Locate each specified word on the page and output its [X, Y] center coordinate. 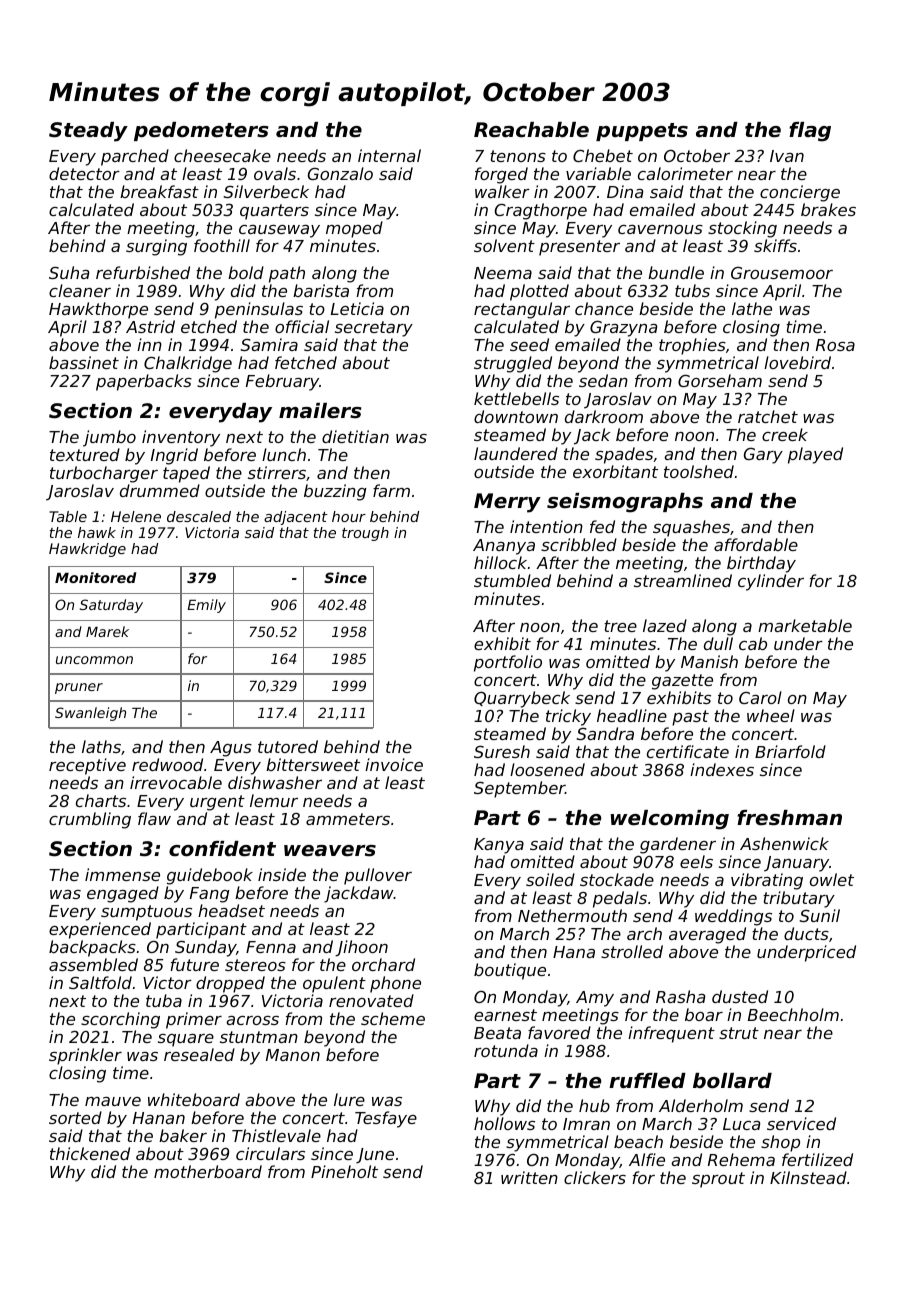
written [529, 1177]
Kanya [499, 846]
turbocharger [104, 474]
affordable [756, 544]
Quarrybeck [522, 699]
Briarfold [790, 751]
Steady [88, 132]
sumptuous [146, 913]
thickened [90, 1153]
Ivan [787, 156]
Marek [107, 631]
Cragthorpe [540, 211]
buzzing [335, 492]
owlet [832, 879]
